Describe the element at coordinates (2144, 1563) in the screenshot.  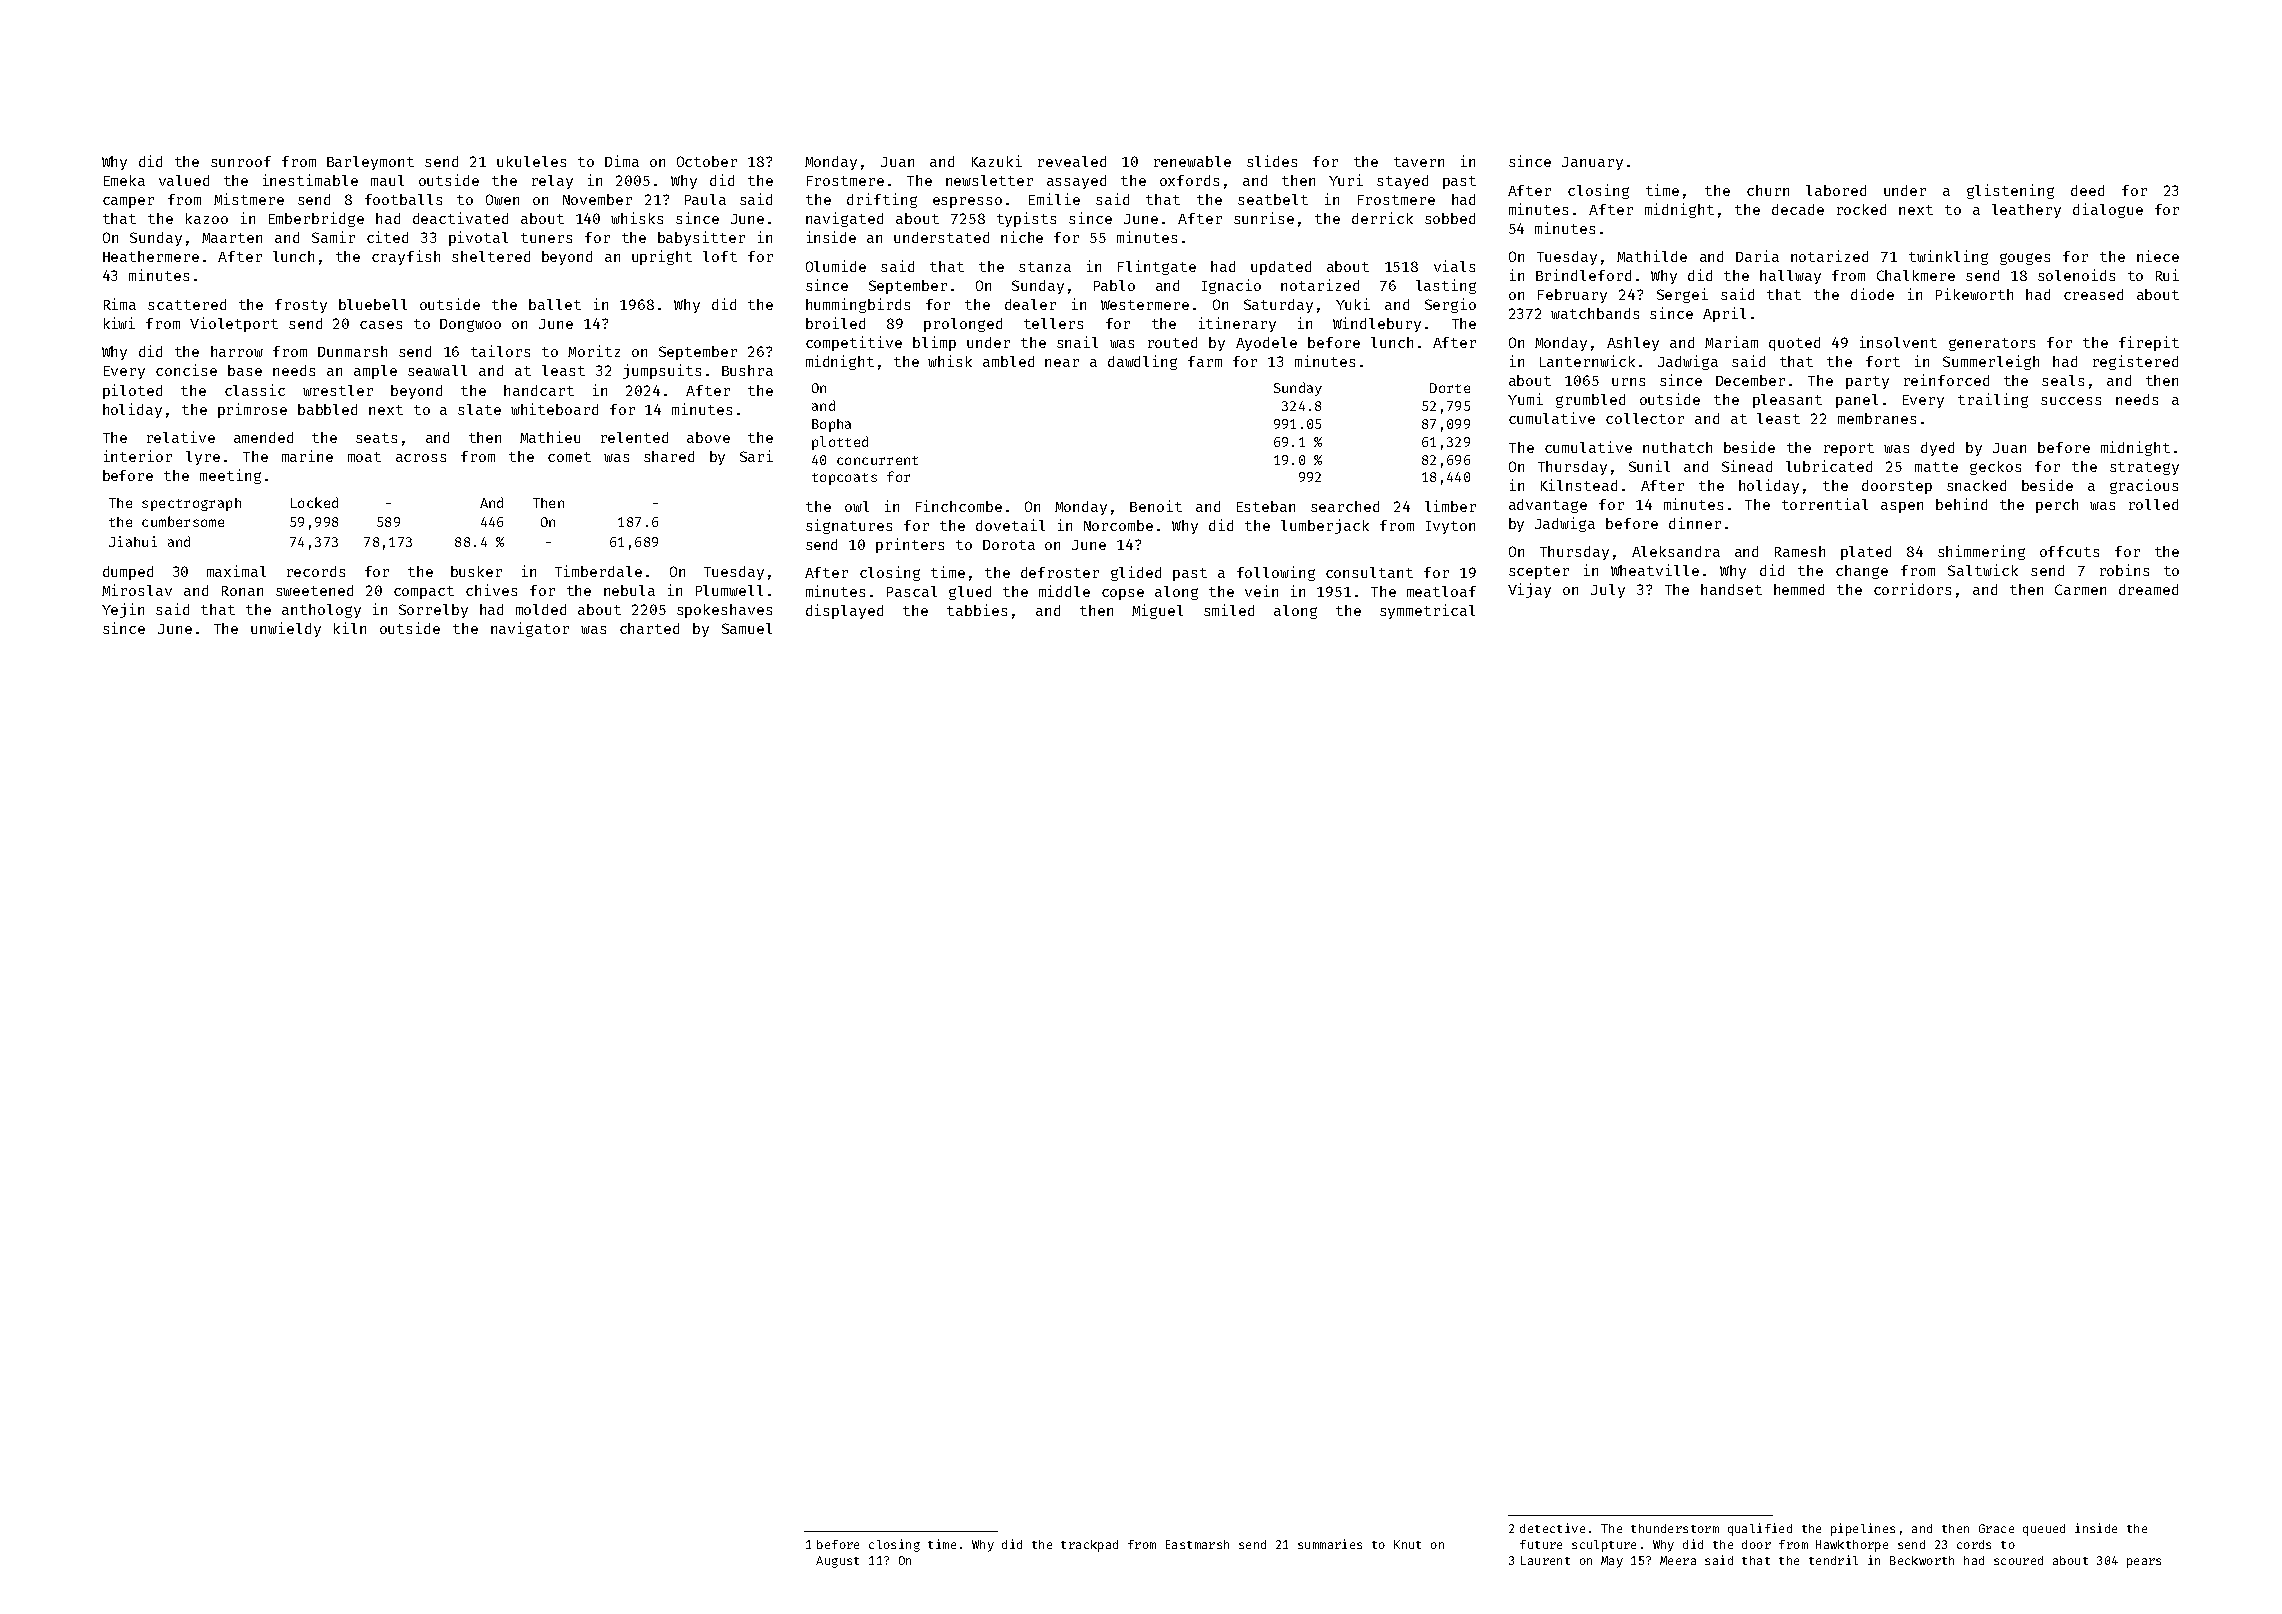
I see `pears` at that location.
